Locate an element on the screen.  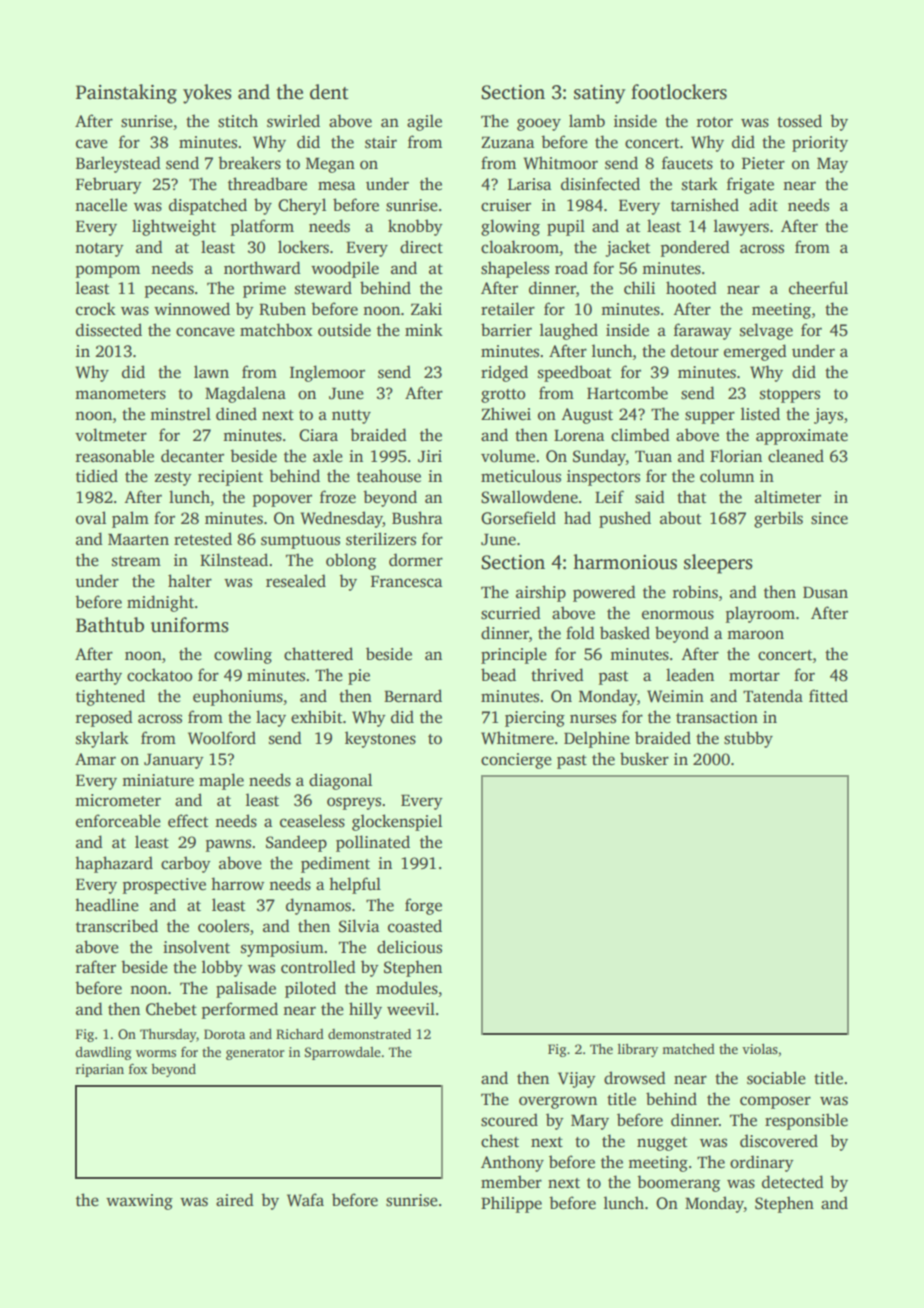
tossed is located at coordinates (799, 121).
